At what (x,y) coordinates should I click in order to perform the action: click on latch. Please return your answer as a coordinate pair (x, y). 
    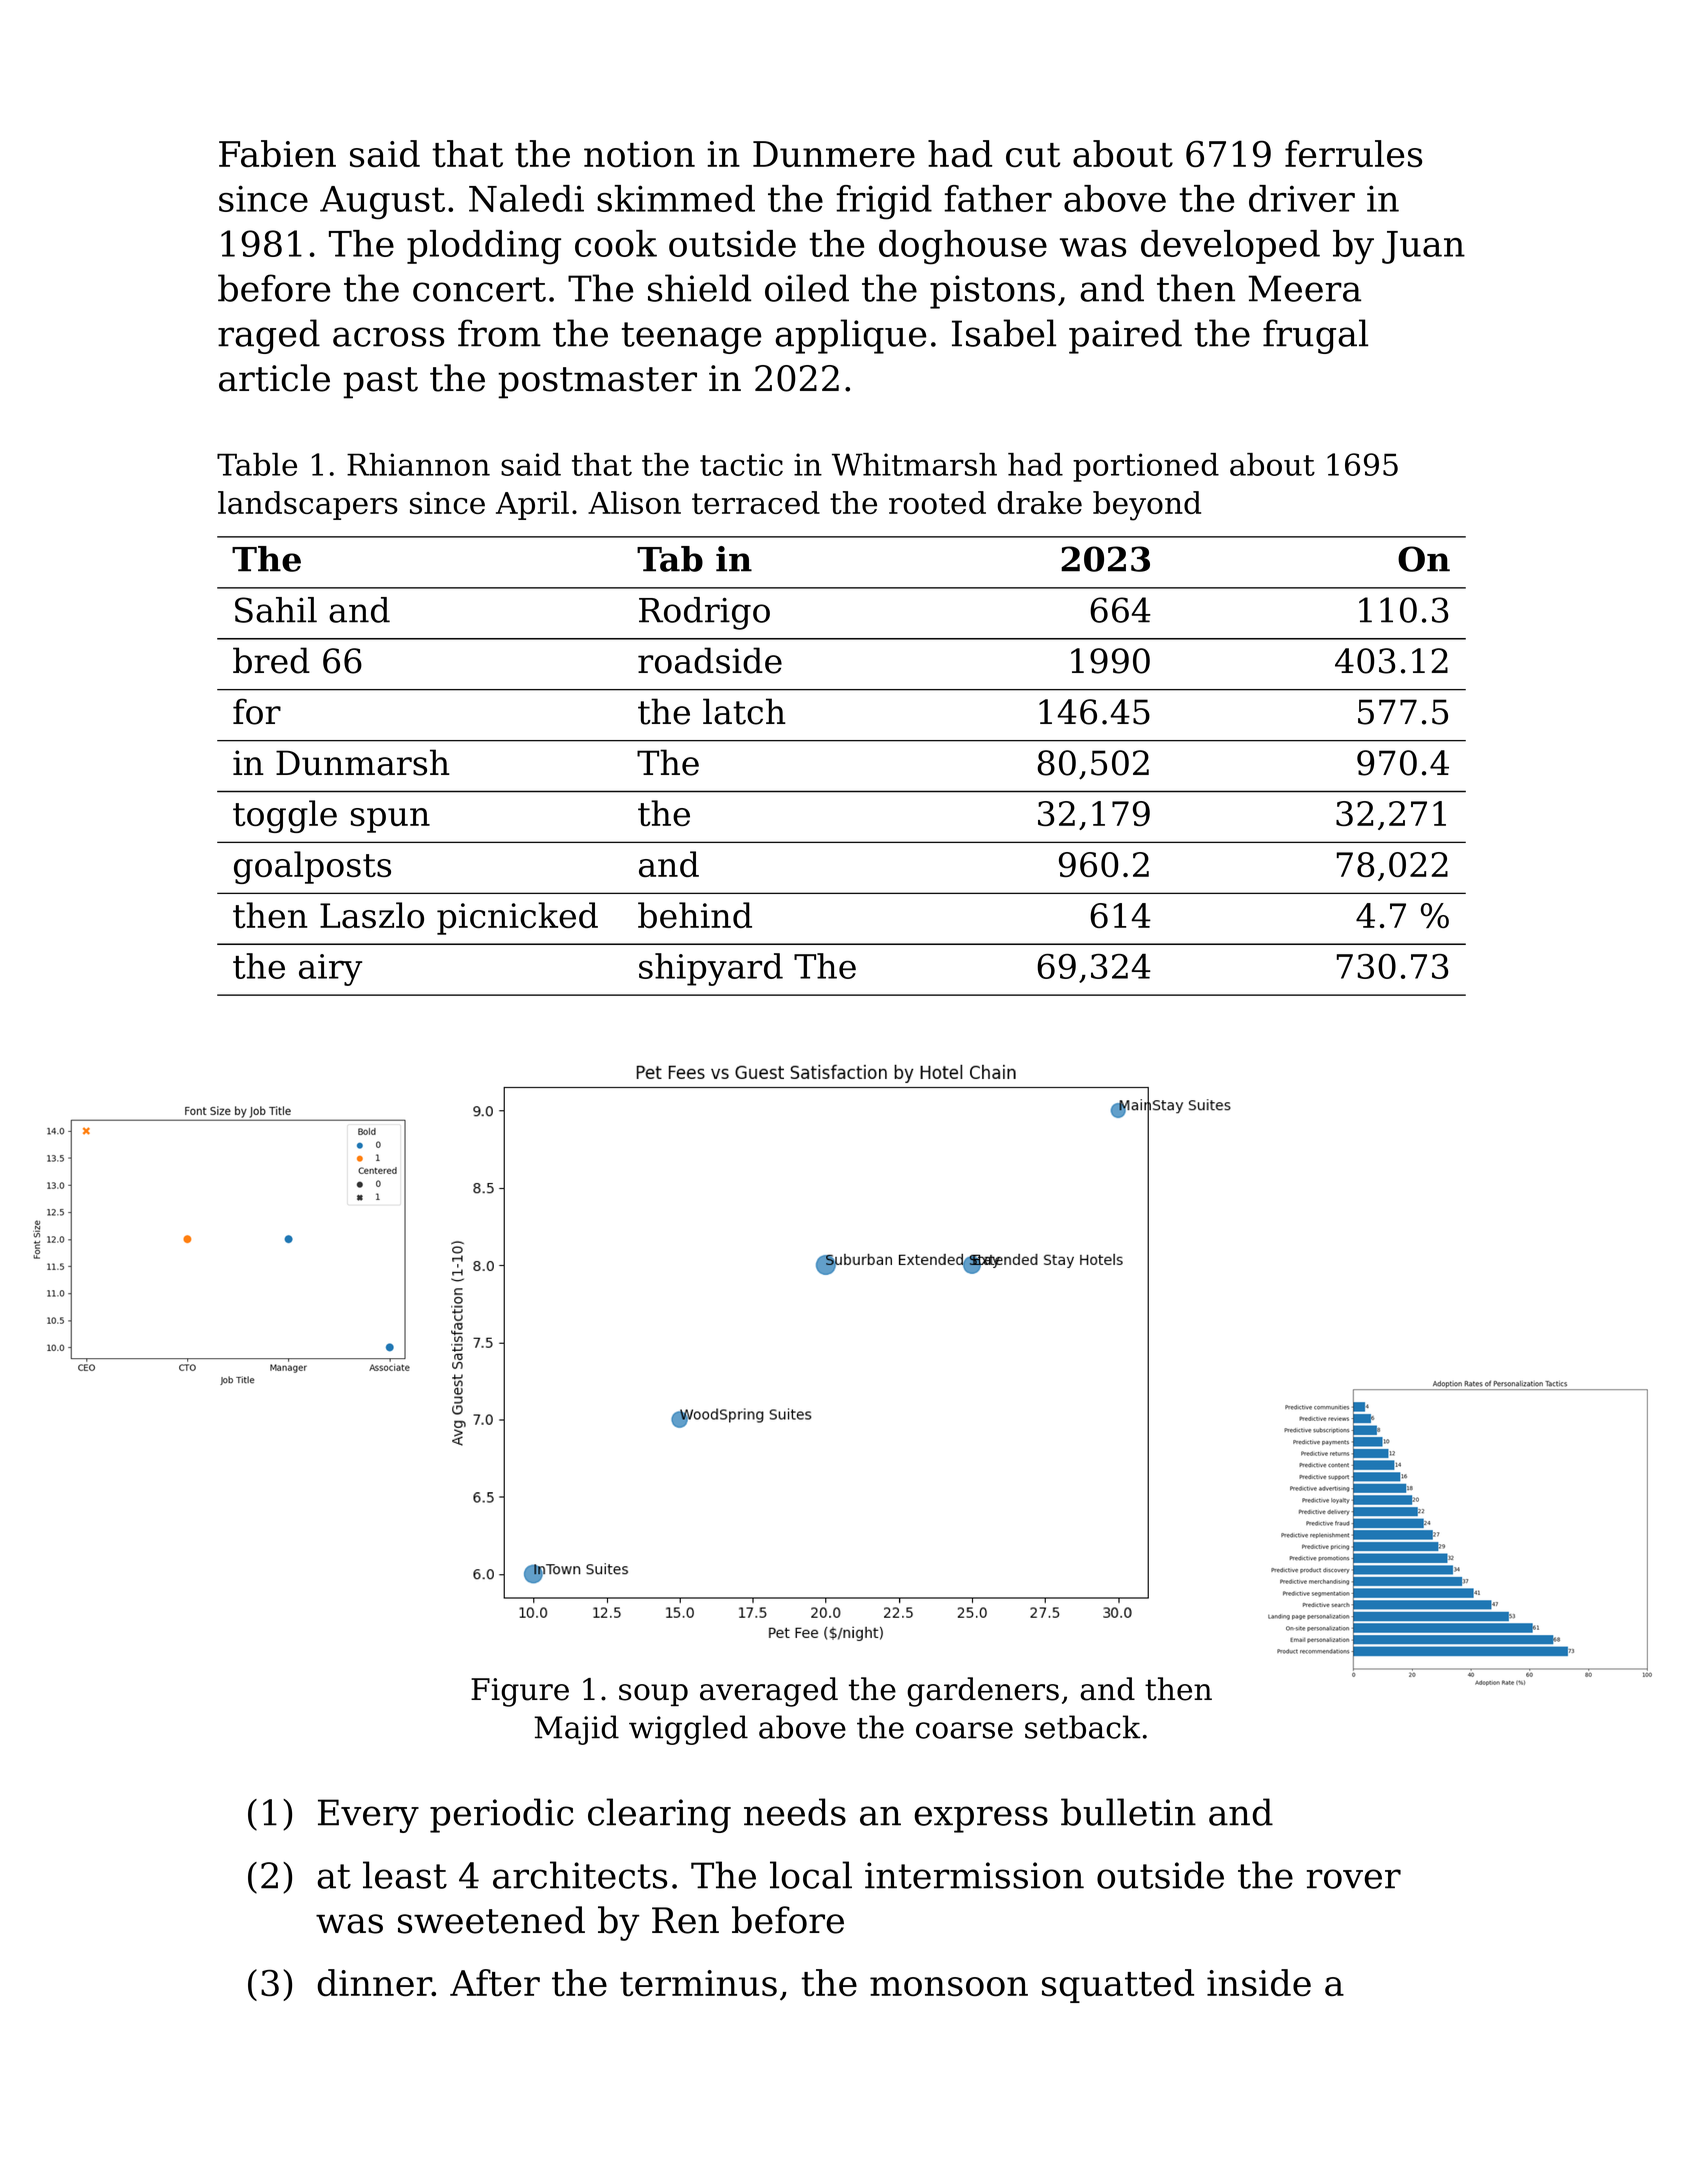
    Looking at the image, I should click on (744, 711).
